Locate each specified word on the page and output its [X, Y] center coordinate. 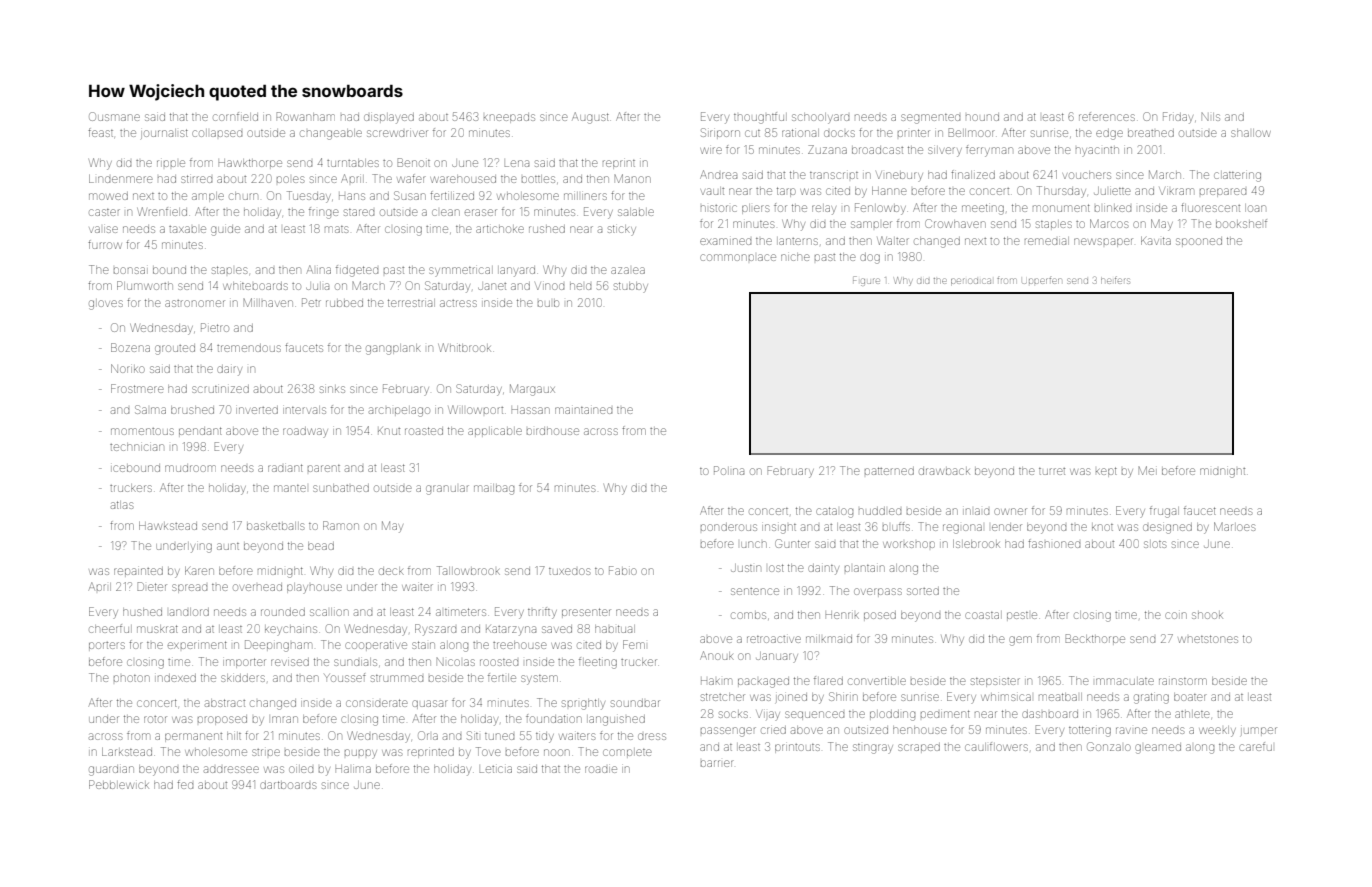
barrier [717, 763]
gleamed [1158, 749]
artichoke [500, 229]
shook [1207, 615]
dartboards [288, 785]
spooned [1199, 241]
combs [748, 615]
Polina [729, 470]
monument [1061, 208]
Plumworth [145, 285]
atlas [122, 505]
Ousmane [114, 116]
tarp [786, 192]
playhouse [314, 588]
